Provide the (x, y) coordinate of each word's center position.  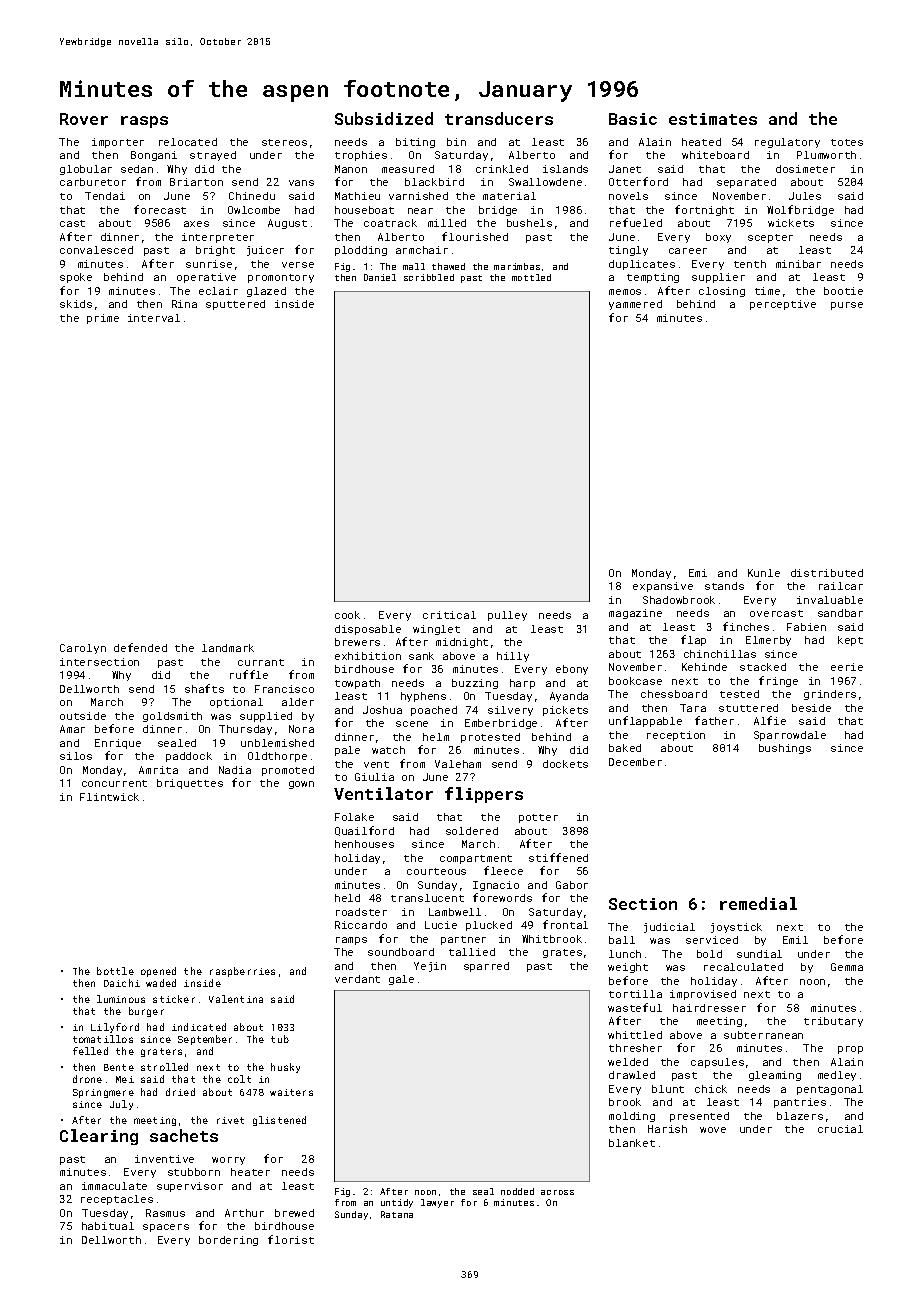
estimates (713, 119)
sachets (184, 1135)
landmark (228, 648)
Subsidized (384, 118)
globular (86, 170)
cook (347, 615)
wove (713, 1130)
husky (285, 1068)
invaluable (830, 600)
